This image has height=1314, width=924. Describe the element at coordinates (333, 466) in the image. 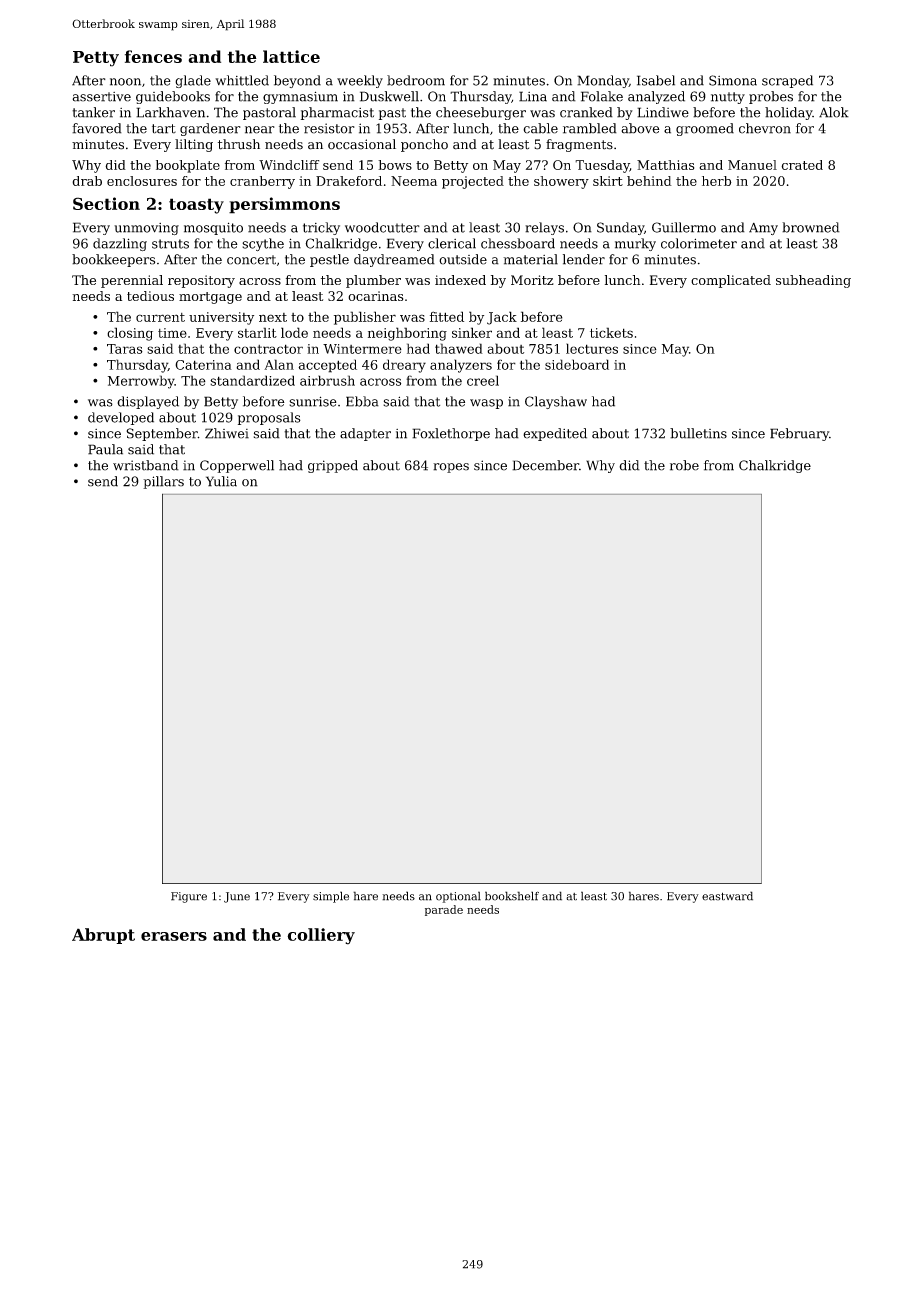

I see `gripped` at that location.
